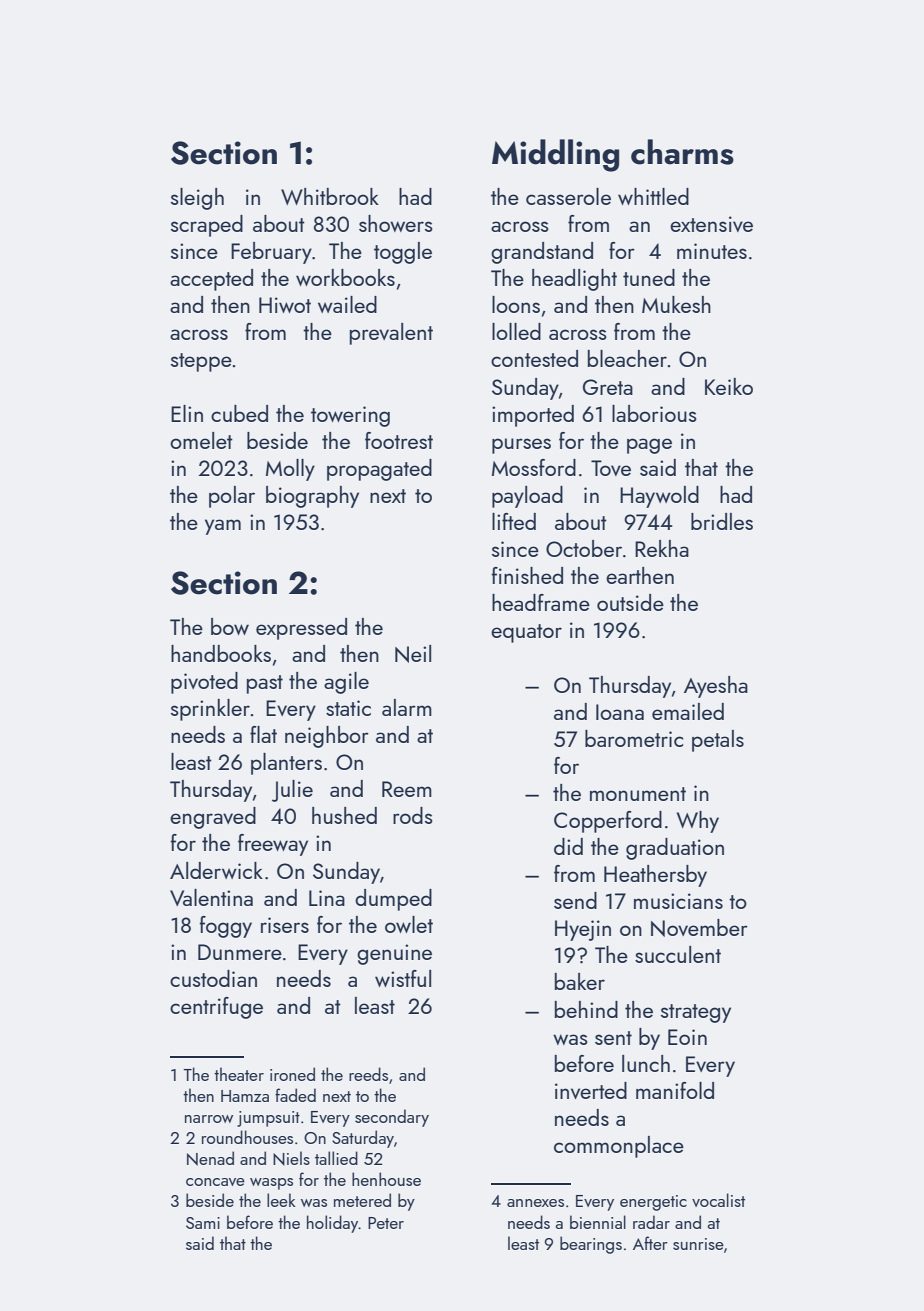 The width and height of the page is (924, 1311). Describe the element at coordinates (699, 928) in the page. I see `November` at that location.
